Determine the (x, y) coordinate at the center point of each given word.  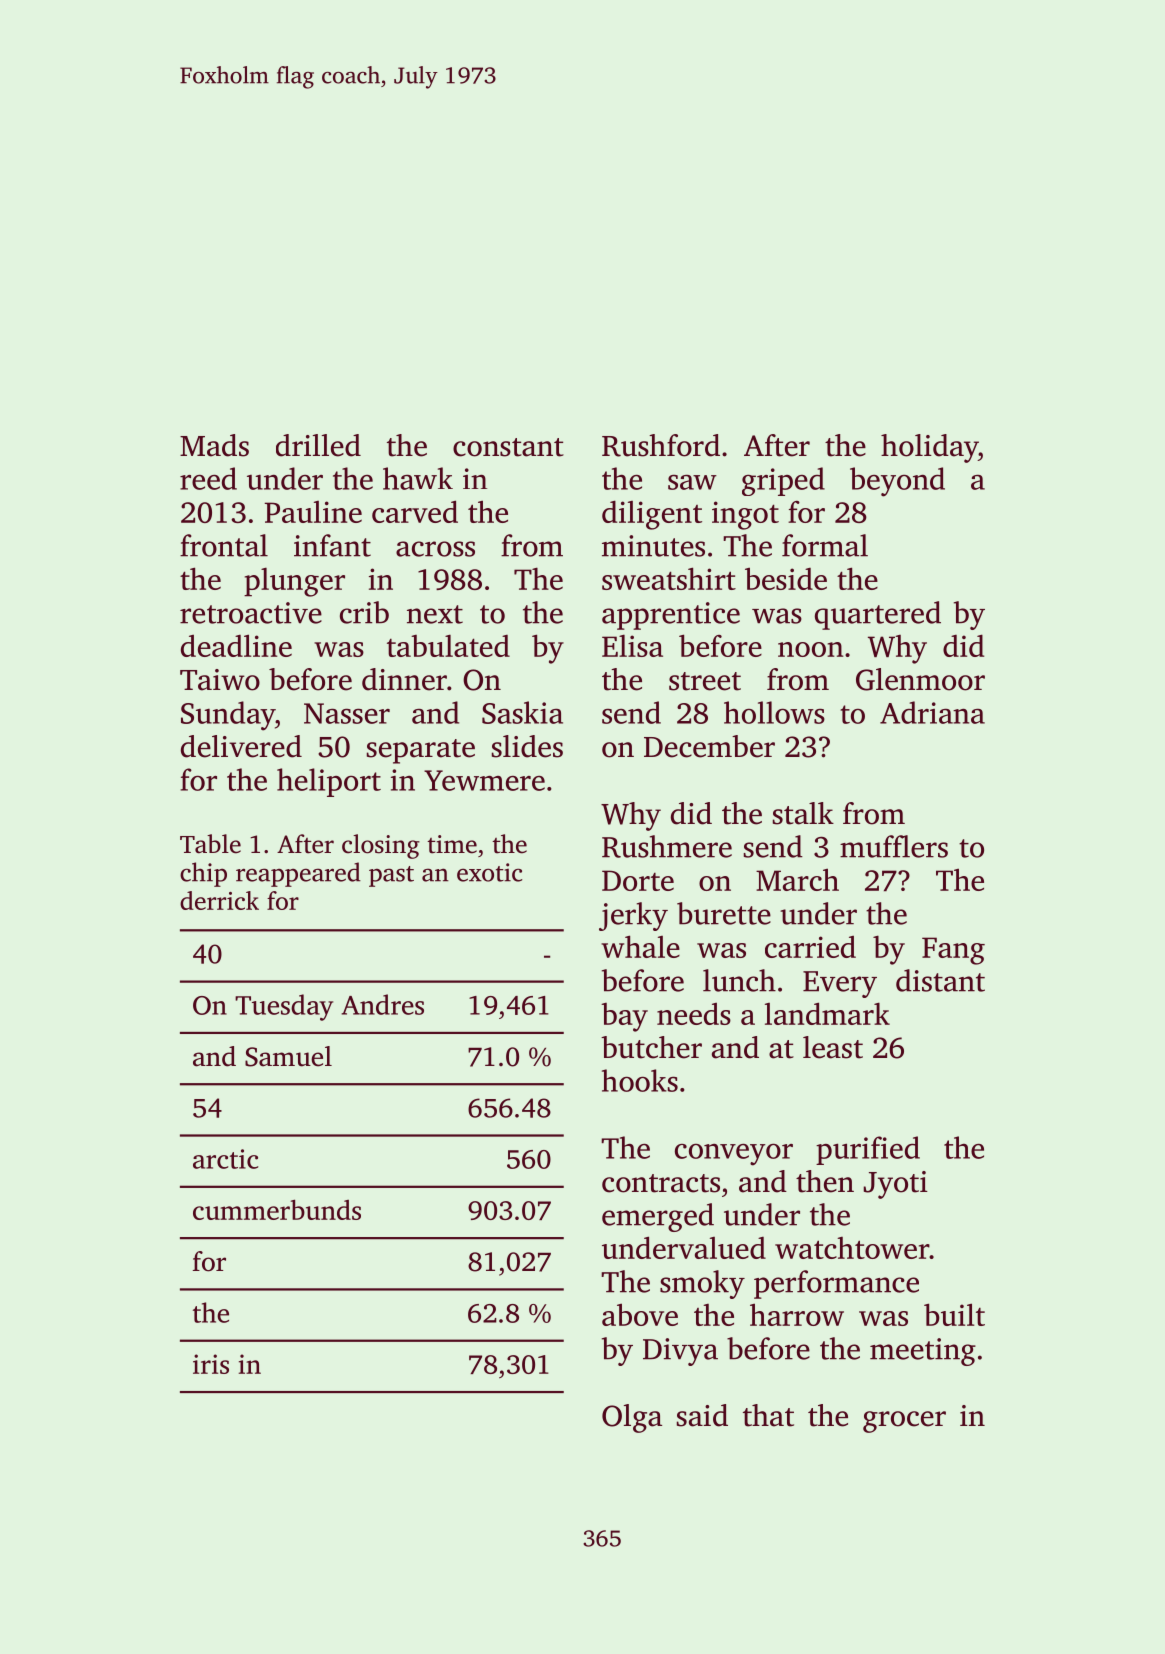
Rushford (661, 445)
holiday (929, 448)
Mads (214, 445)
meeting (923, 1352)
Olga (632, 1418)
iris (211, 1364)
